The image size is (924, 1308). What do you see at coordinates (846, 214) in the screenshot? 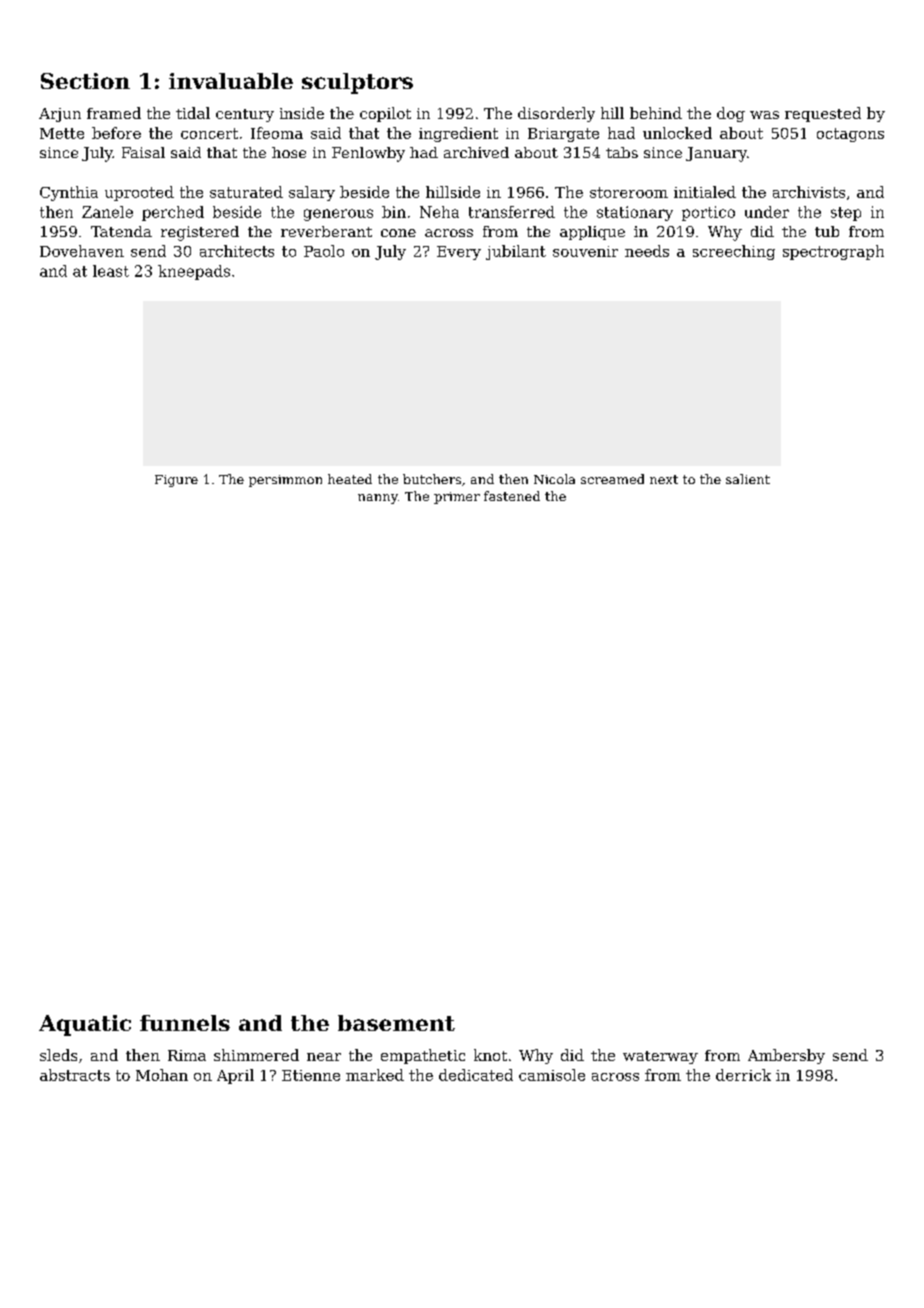
I see `step` at bounding box center [846, 214].
